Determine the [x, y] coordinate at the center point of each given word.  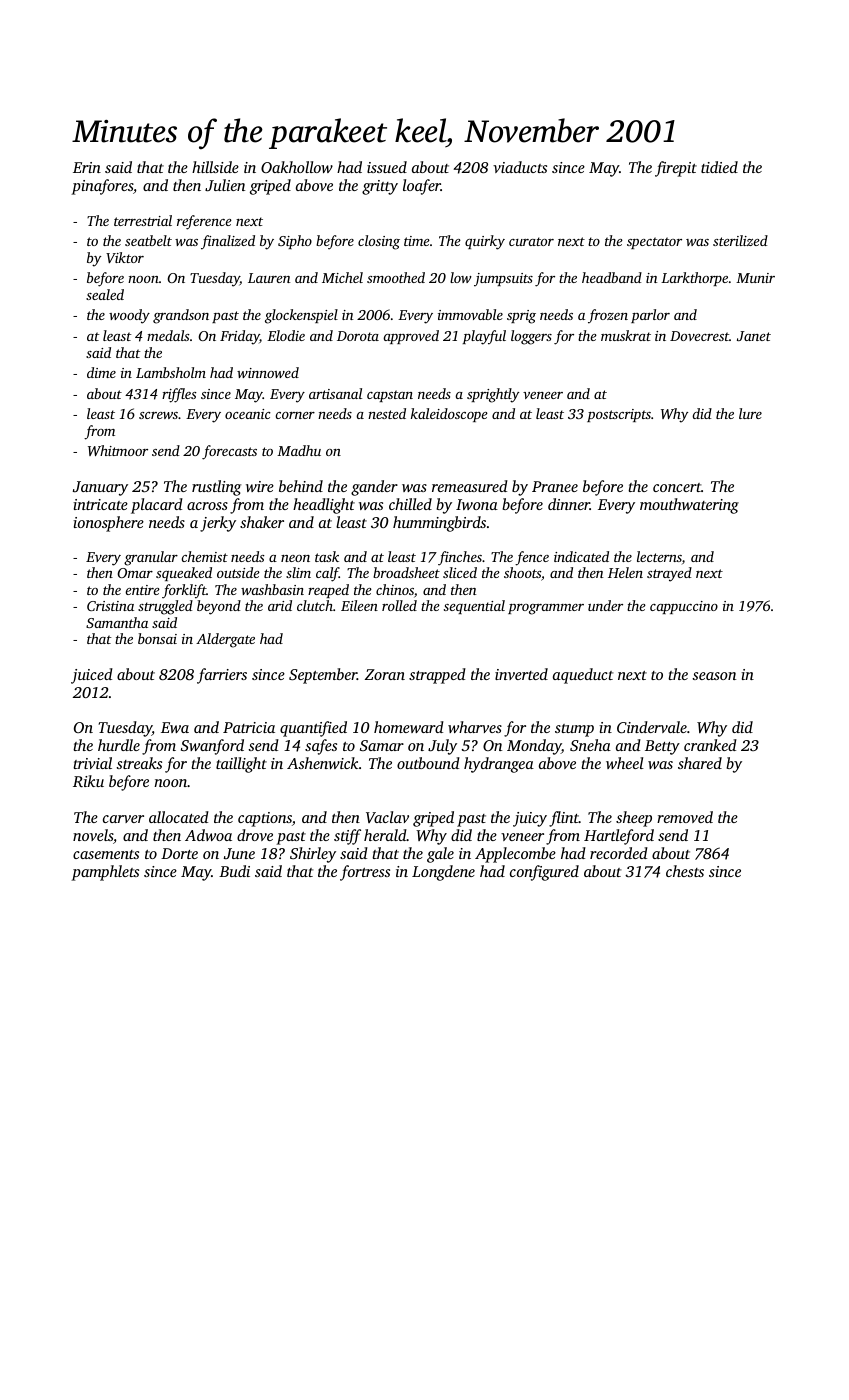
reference [204, 222]
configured [544, 873]
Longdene [443, 873]
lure [750, 413]
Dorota [358, 336]
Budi [234, 871]
